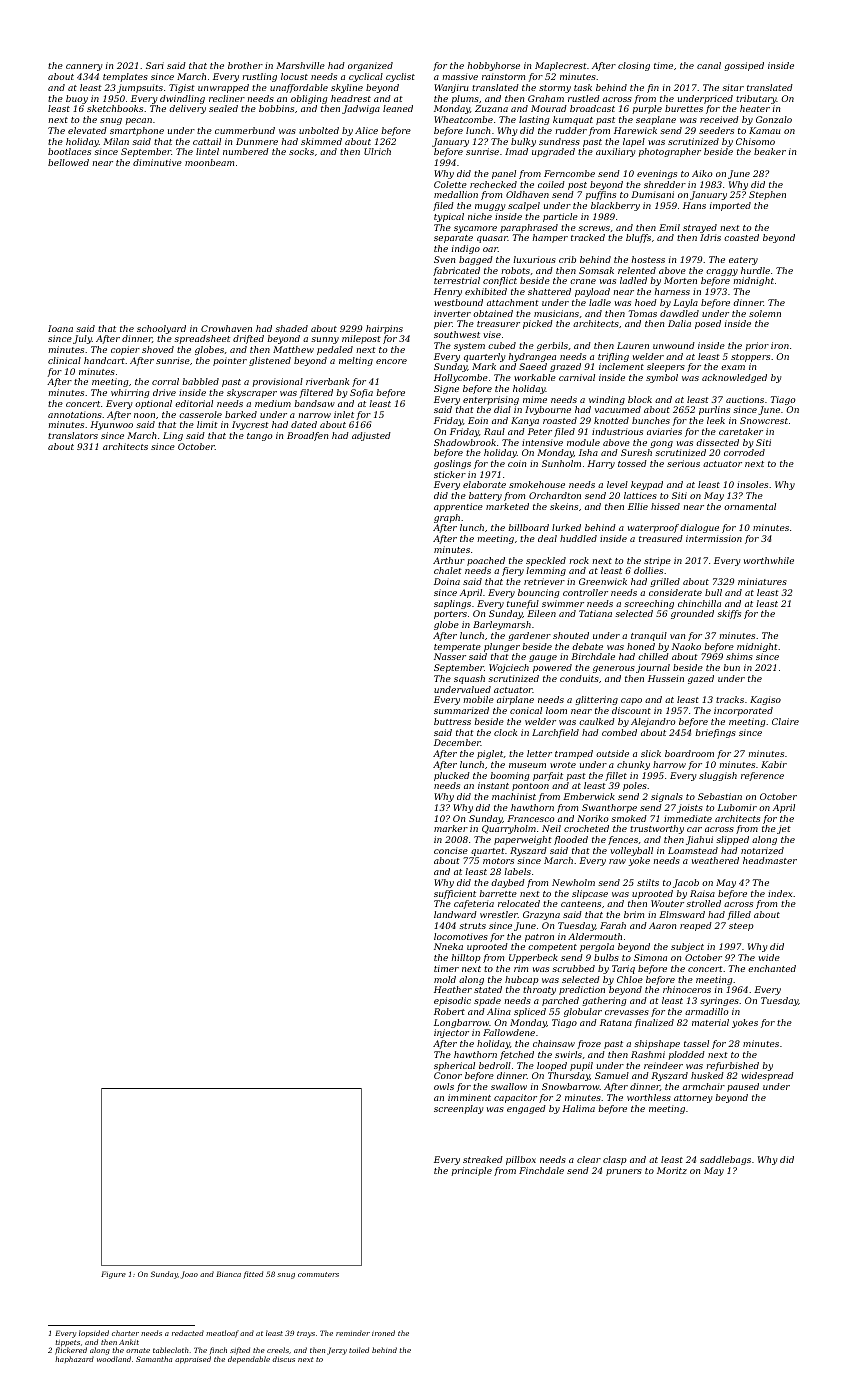  What do you see at coordinates (494, 66) in the image?
I see `hobbyhorse` at bounding box center [494, 66].
